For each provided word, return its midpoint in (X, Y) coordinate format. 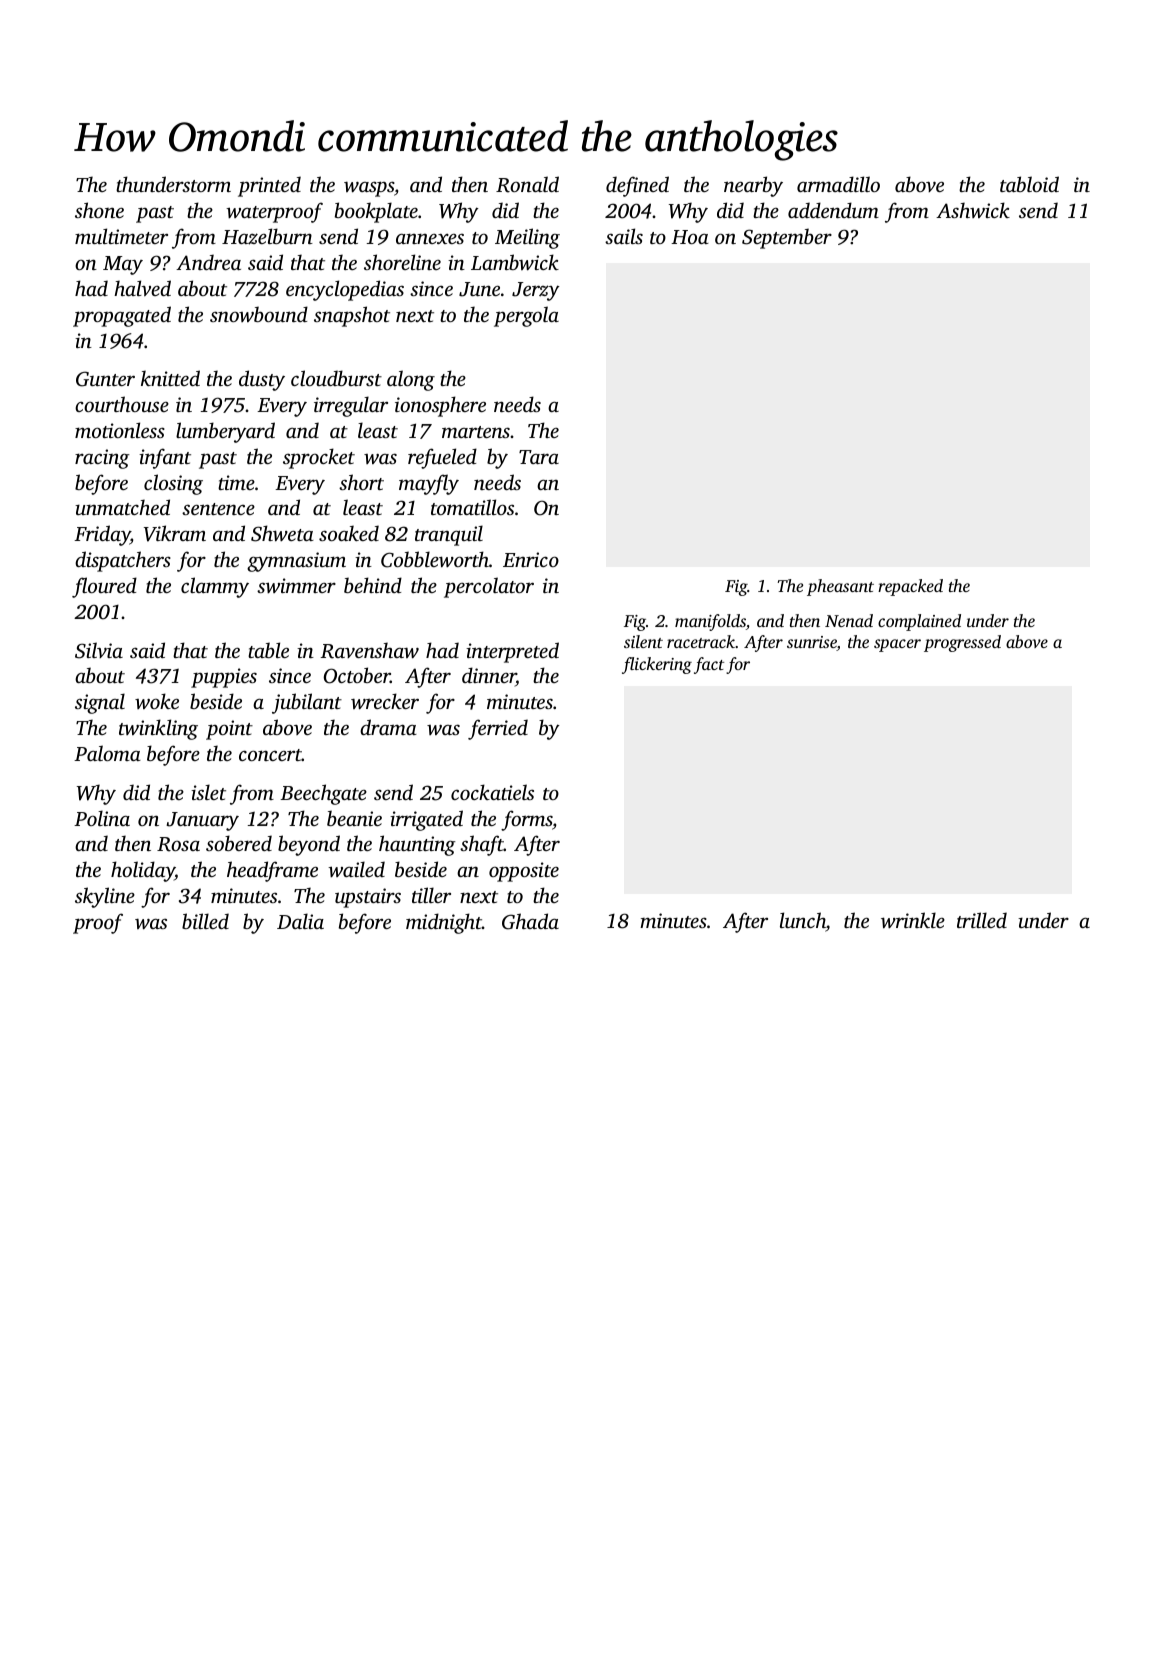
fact (709, 665)
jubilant (307, 703)
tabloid (1029, 184)
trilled (982, 920)
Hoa (690, 237)
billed (205, 921)
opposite (524, 872)
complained (919, 622)
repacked (910, 587)
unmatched (122, 507)
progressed (962, 643)
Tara (539, 457)
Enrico (531, 559)
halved (142, 288)
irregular (351, 406)
